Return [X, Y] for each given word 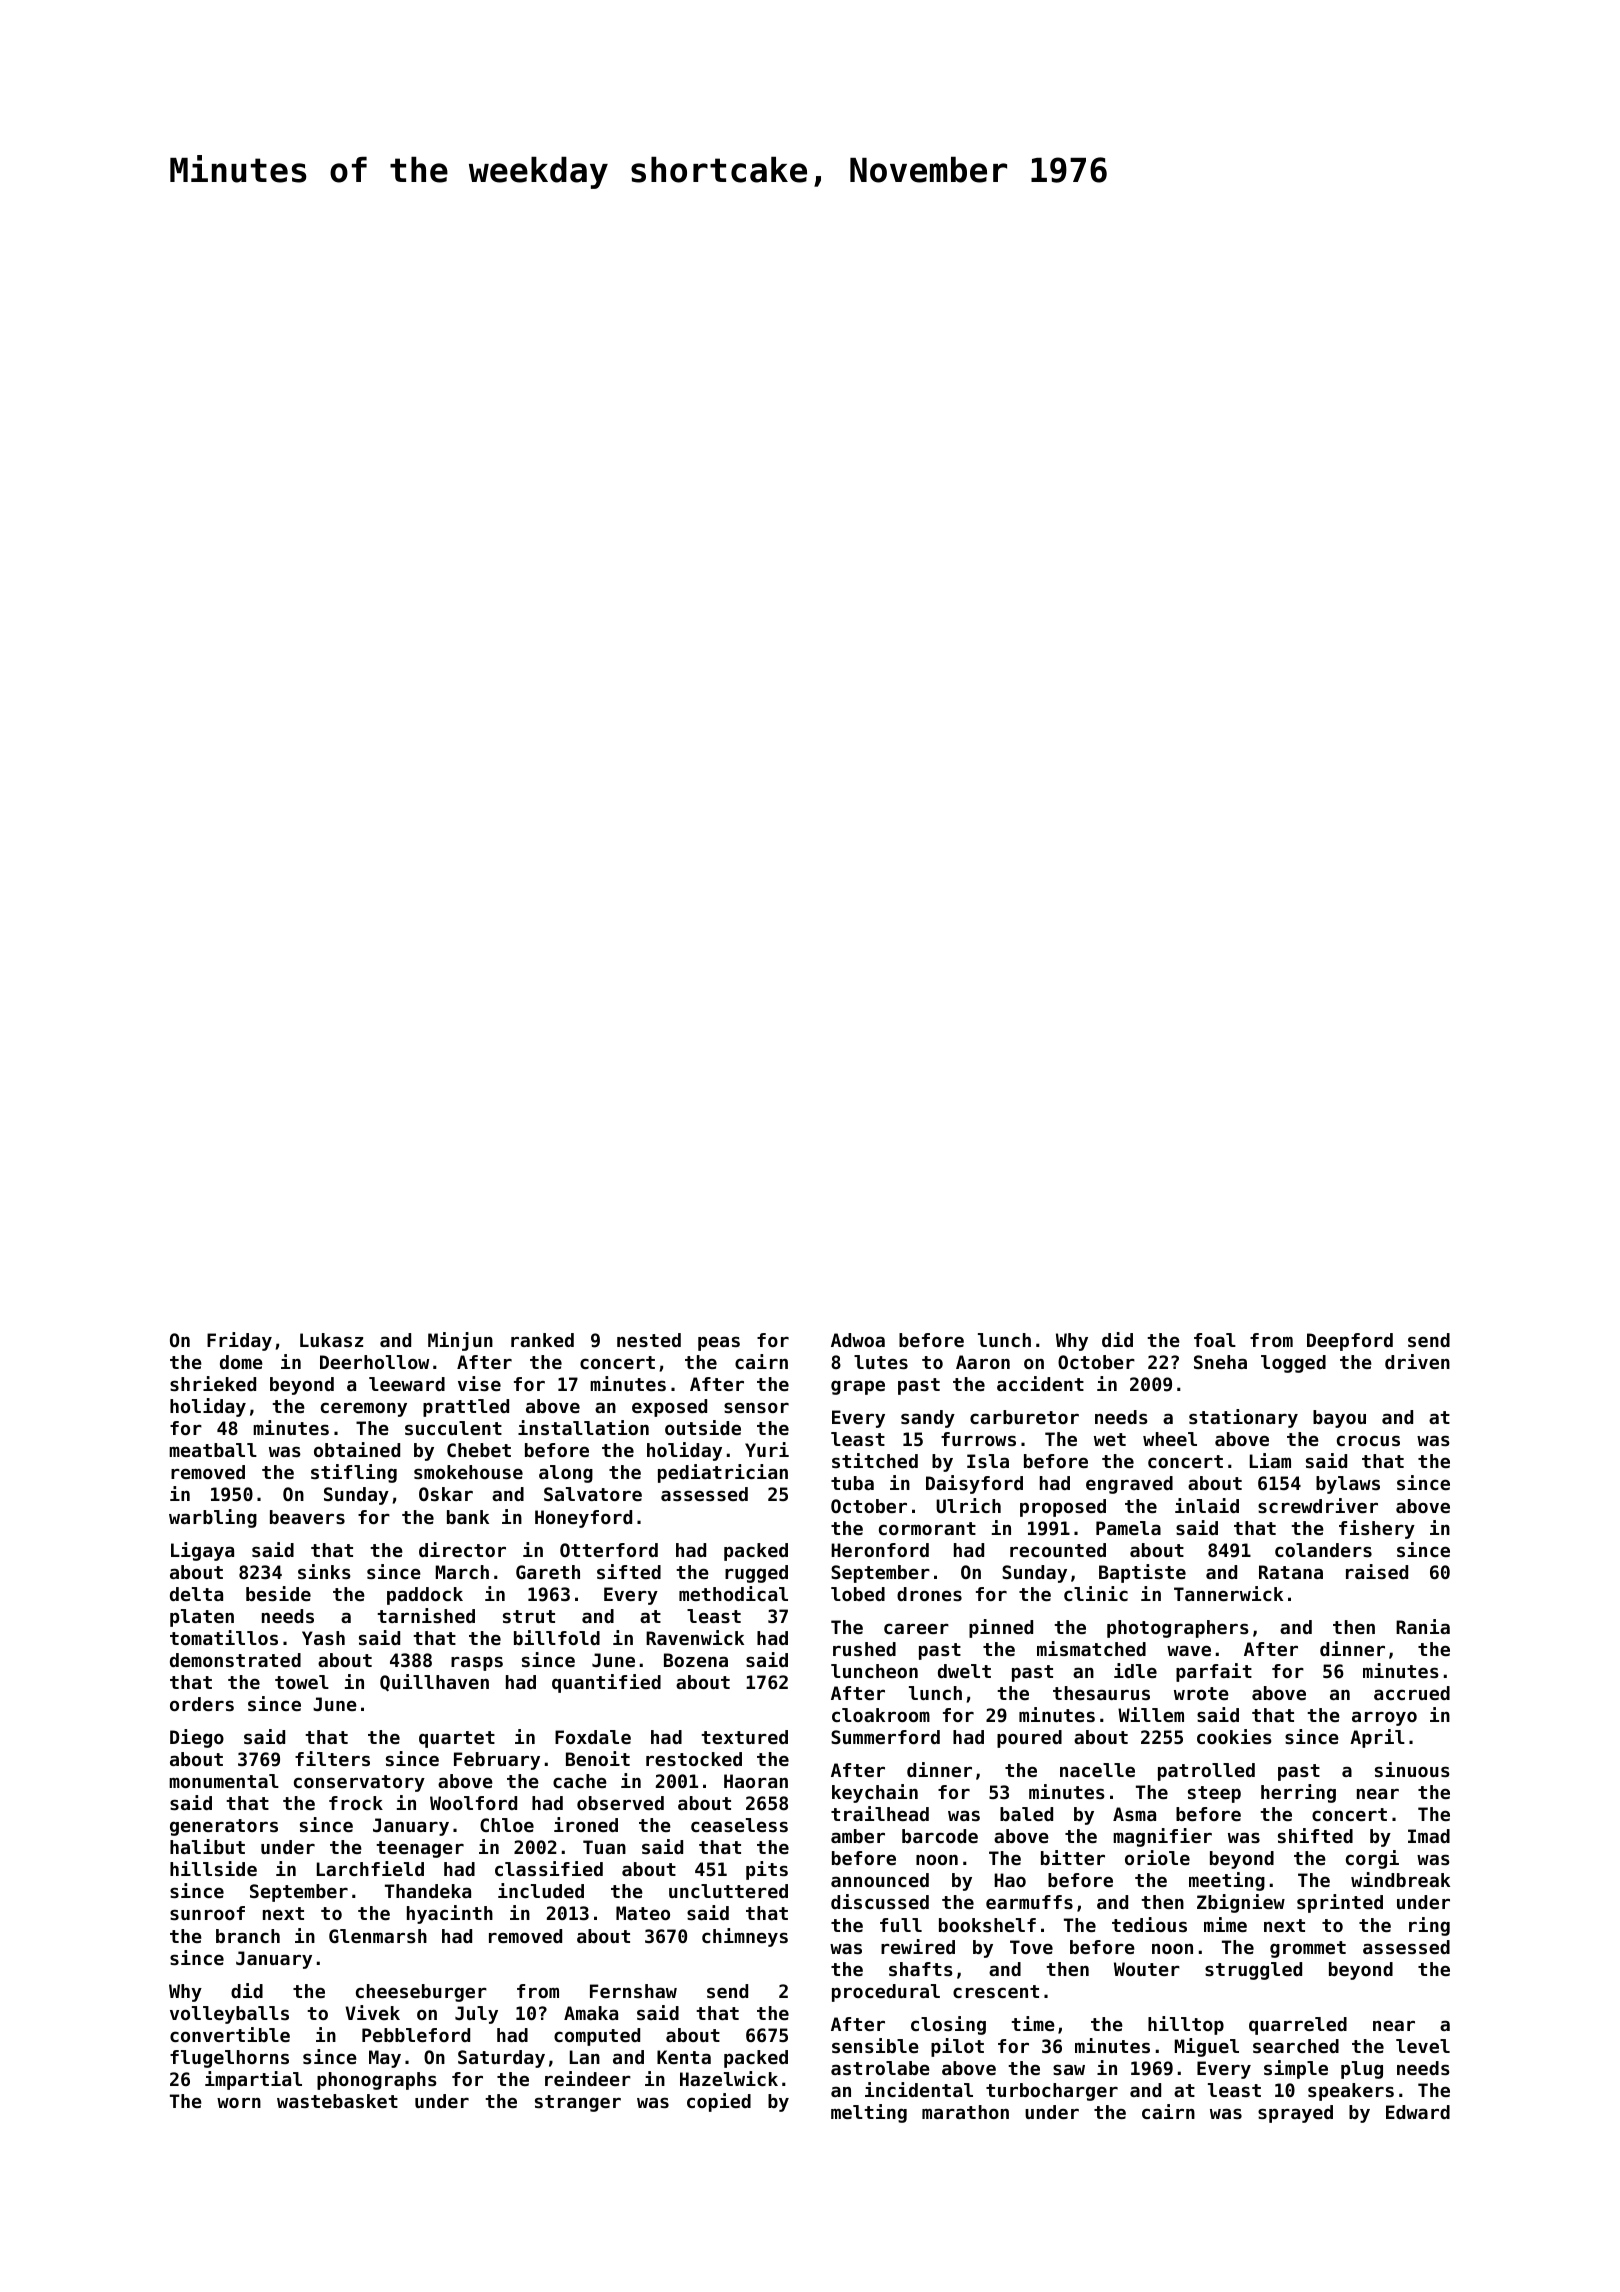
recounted [1058, 1550]
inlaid [1207, 1505]
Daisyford [974, 1484]
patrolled [1206, 1772]
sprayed [1295, 2114]
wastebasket [337, 2101]
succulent [453, 1428]
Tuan [604, 1847]
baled [1026, 1814]
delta [196, 1594]
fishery [1377, 1529]
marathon [965, 2112]
